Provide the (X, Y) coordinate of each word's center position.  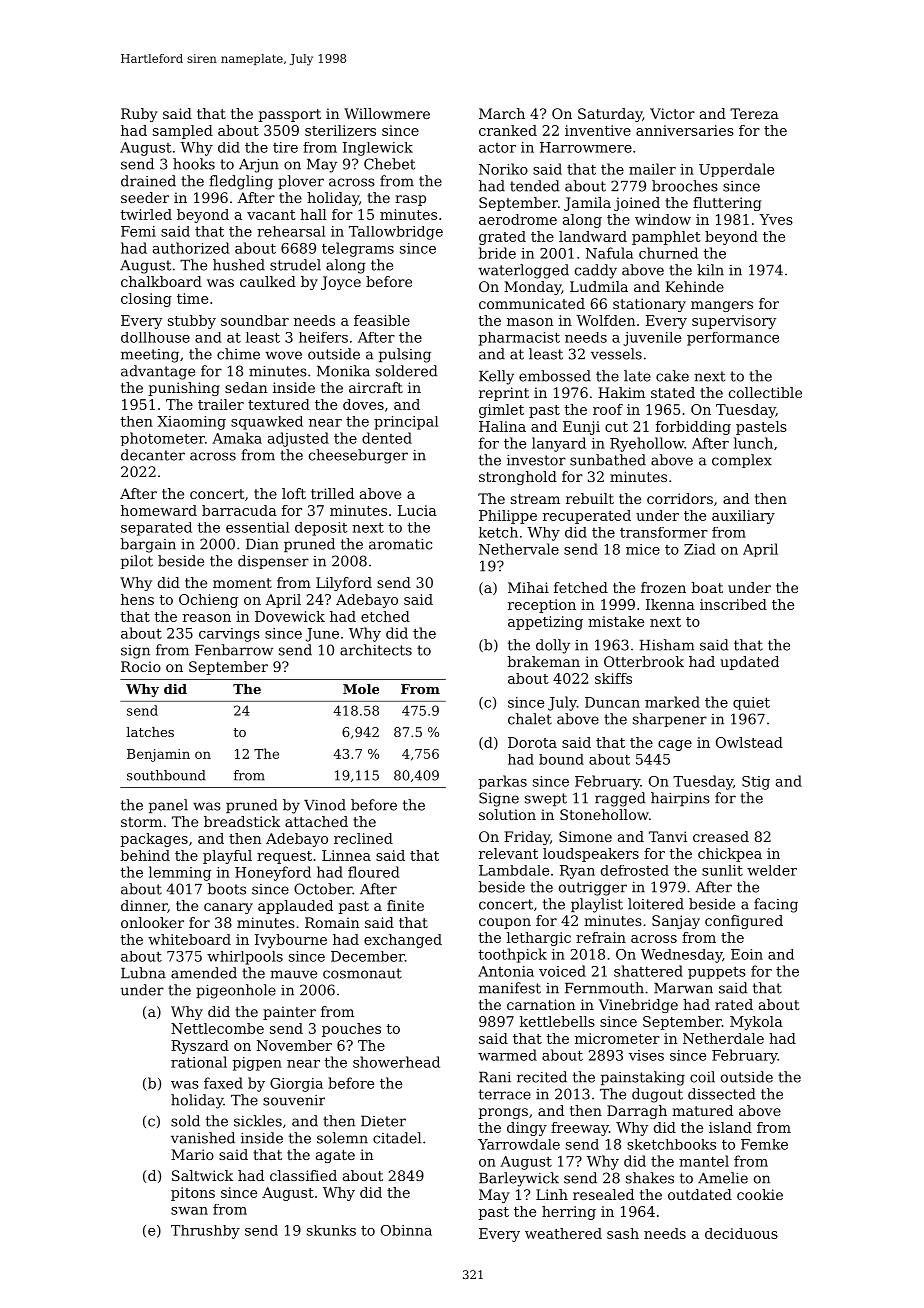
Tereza (754, 113)
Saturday (610, 115)
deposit (321, 529)
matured (702, 1110)
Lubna (143, 973)
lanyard (559, 444)
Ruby (139, 115)
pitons (193, 1194)
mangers (722, 306)
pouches (351, 1030)
